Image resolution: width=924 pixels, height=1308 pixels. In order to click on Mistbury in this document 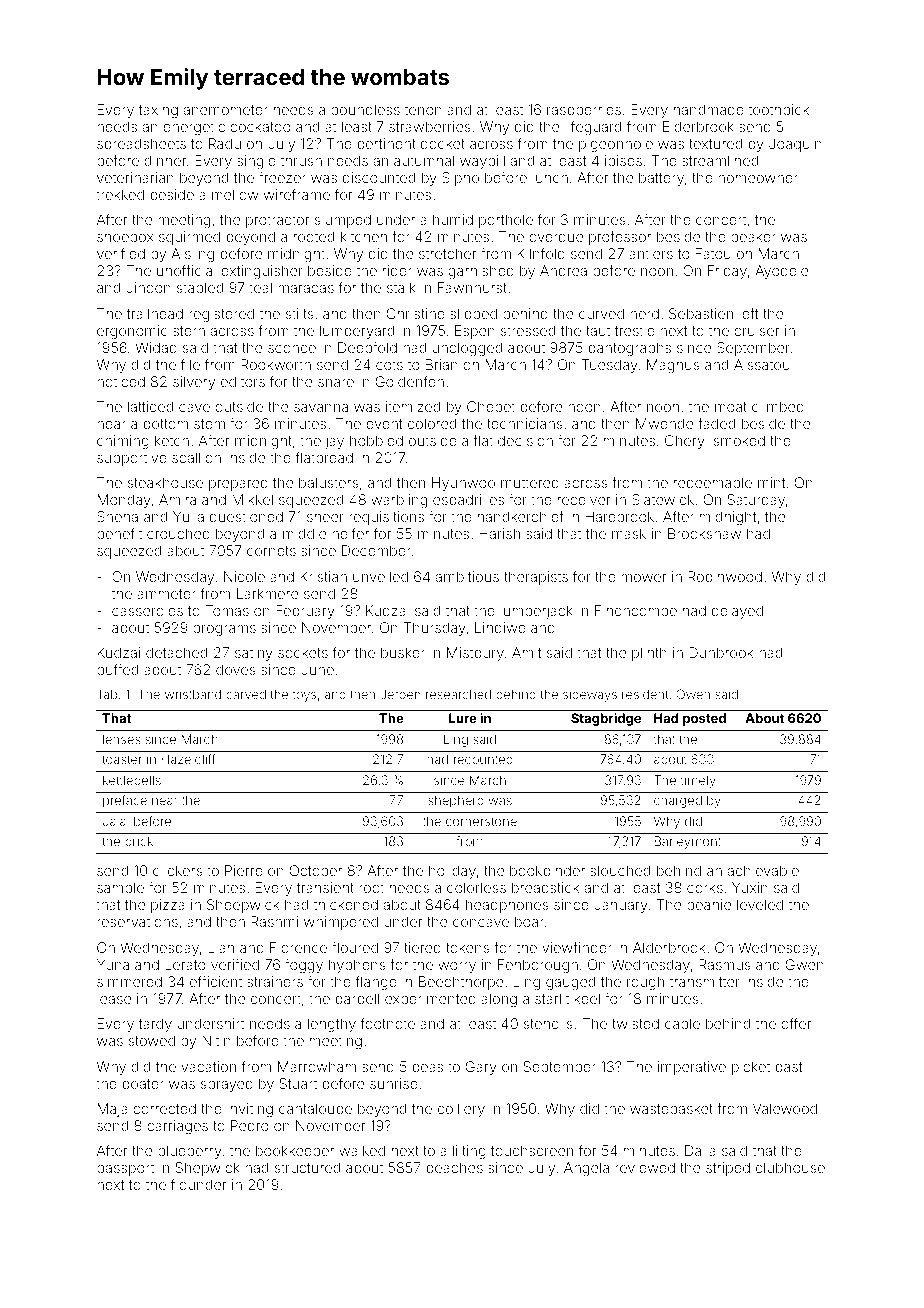, I will do `click(475, 654)`.
